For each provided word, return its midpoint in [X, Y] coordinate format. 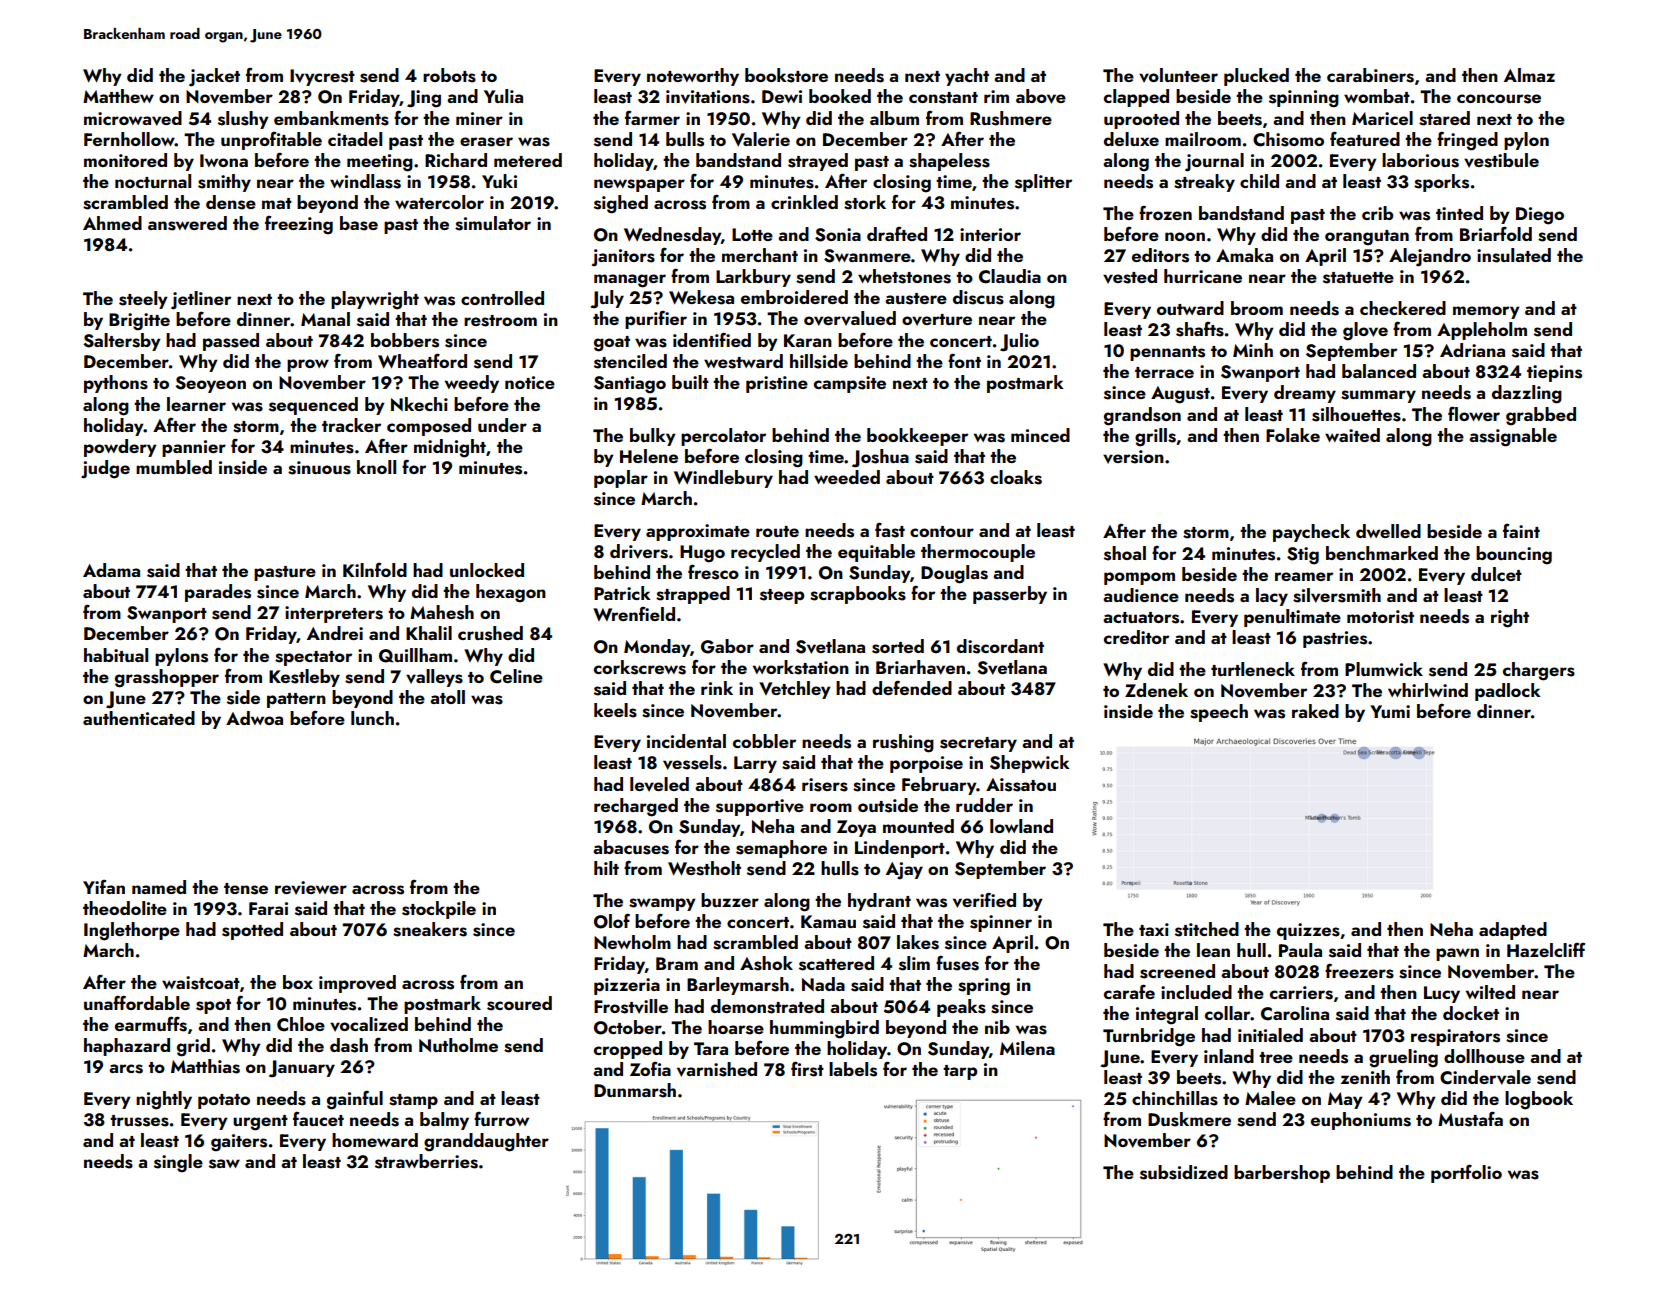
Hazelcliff [1546, 950]
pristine [777, 384]
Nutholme [458, 1045]
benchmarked [1382, 553]
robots [449, 75]
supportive [760, 807]
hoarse [736, 1027]
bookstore [786, 75]
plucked [1256, 77]
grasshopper [167, 678]
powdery [120, 448]
